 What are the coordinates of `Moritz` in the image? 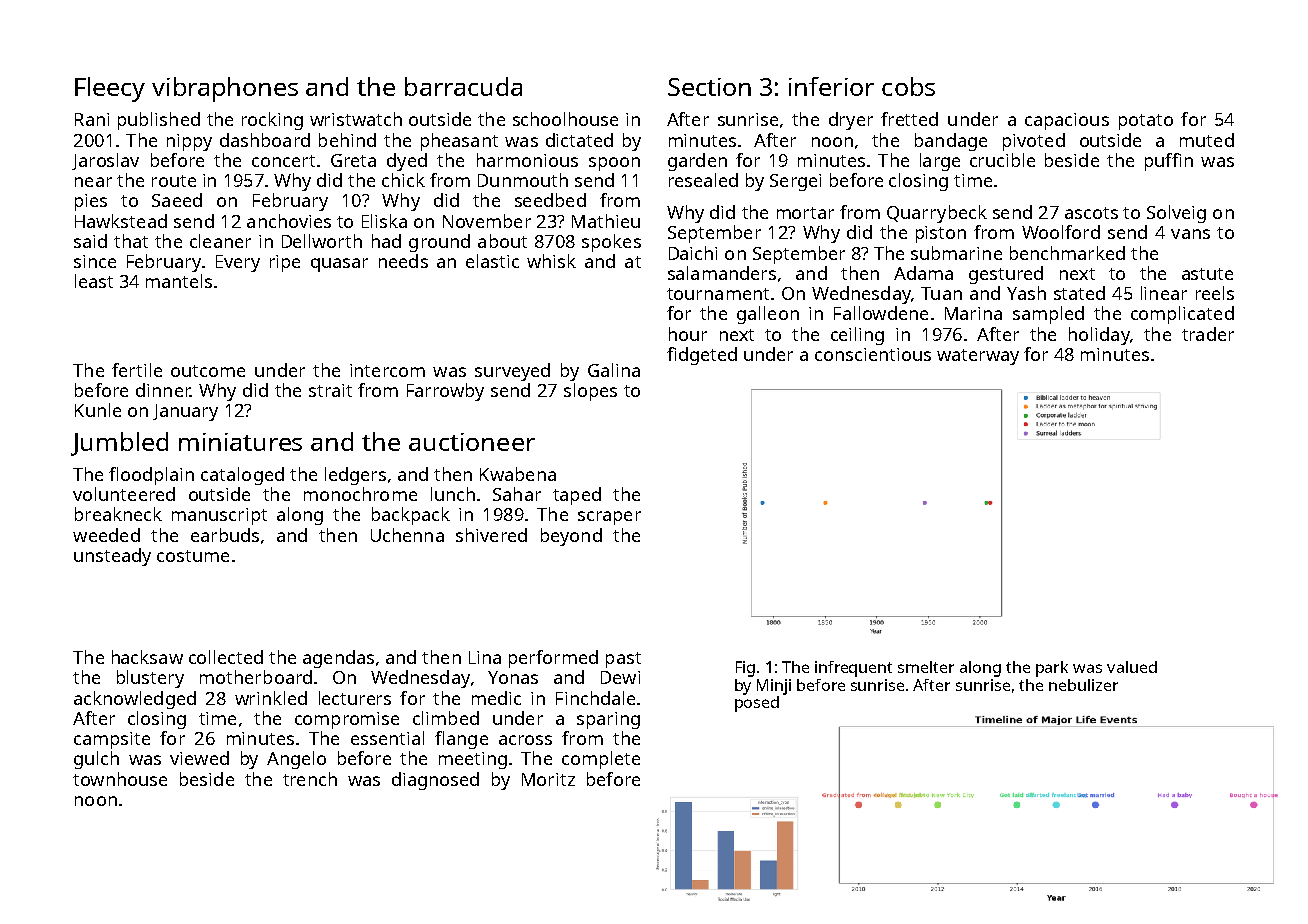 It's located at (548, 779).
